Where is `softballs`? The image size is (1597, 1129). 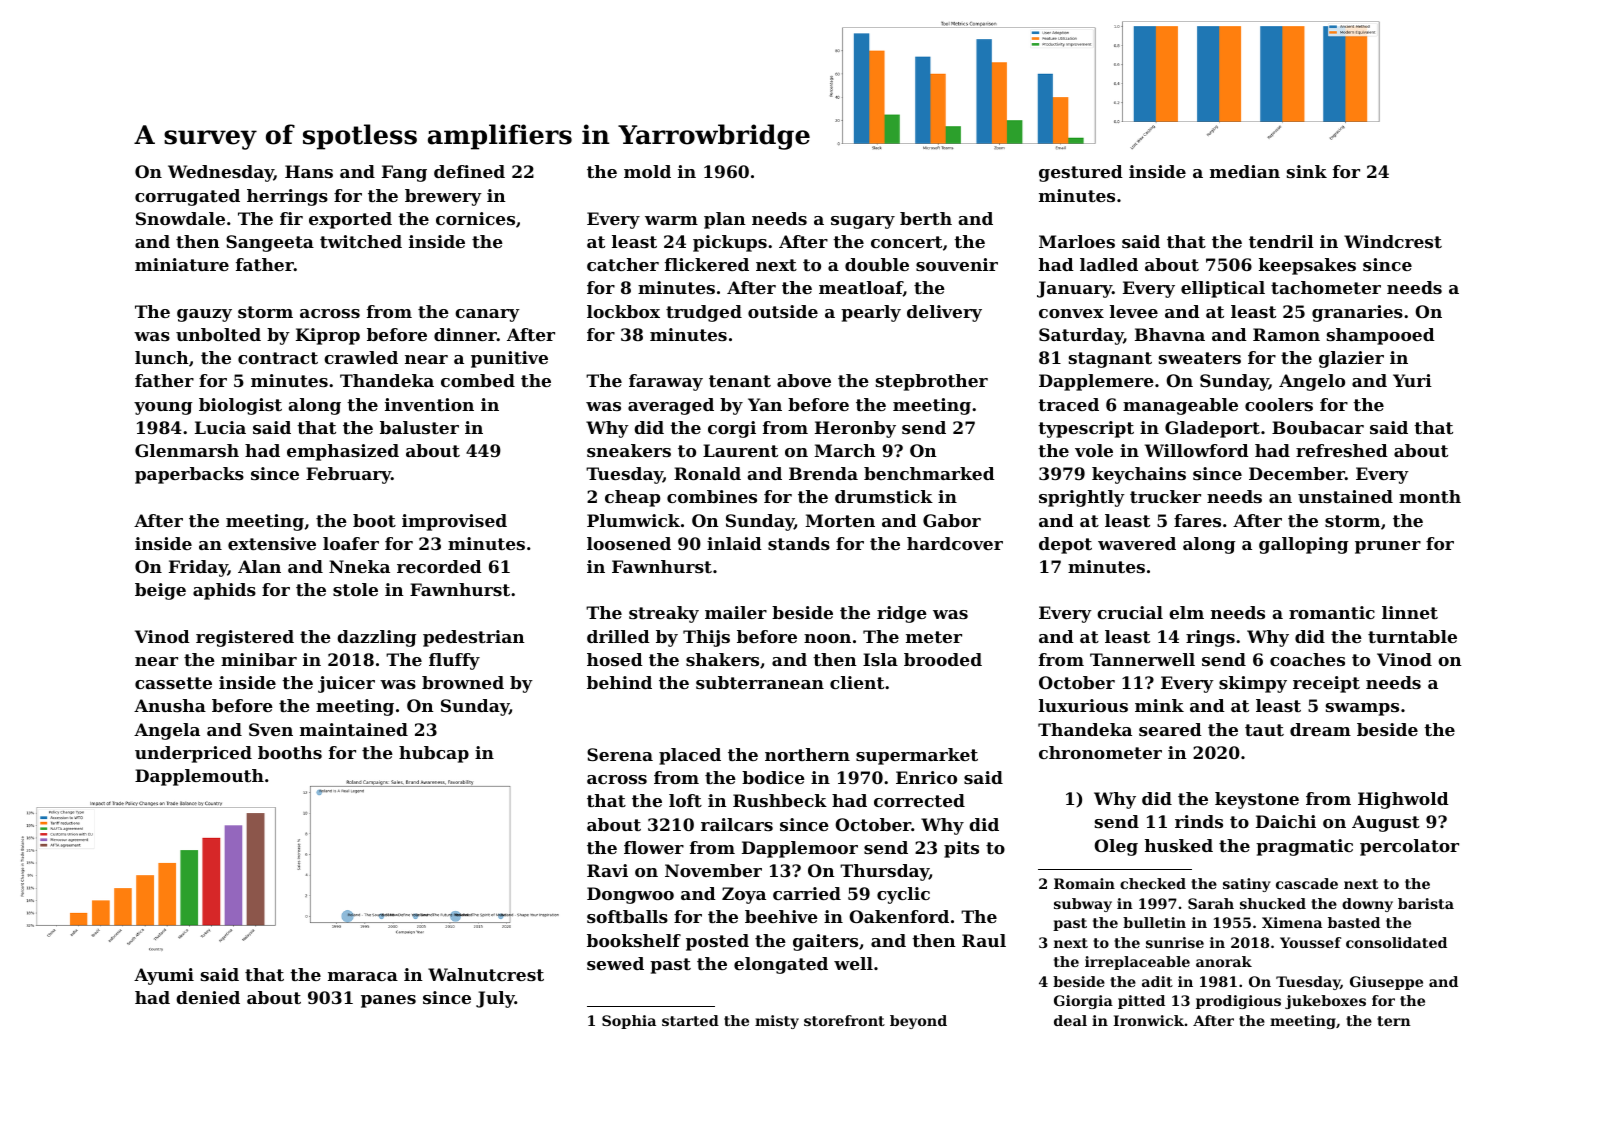 softballs is located at coordinates (627, 916).
